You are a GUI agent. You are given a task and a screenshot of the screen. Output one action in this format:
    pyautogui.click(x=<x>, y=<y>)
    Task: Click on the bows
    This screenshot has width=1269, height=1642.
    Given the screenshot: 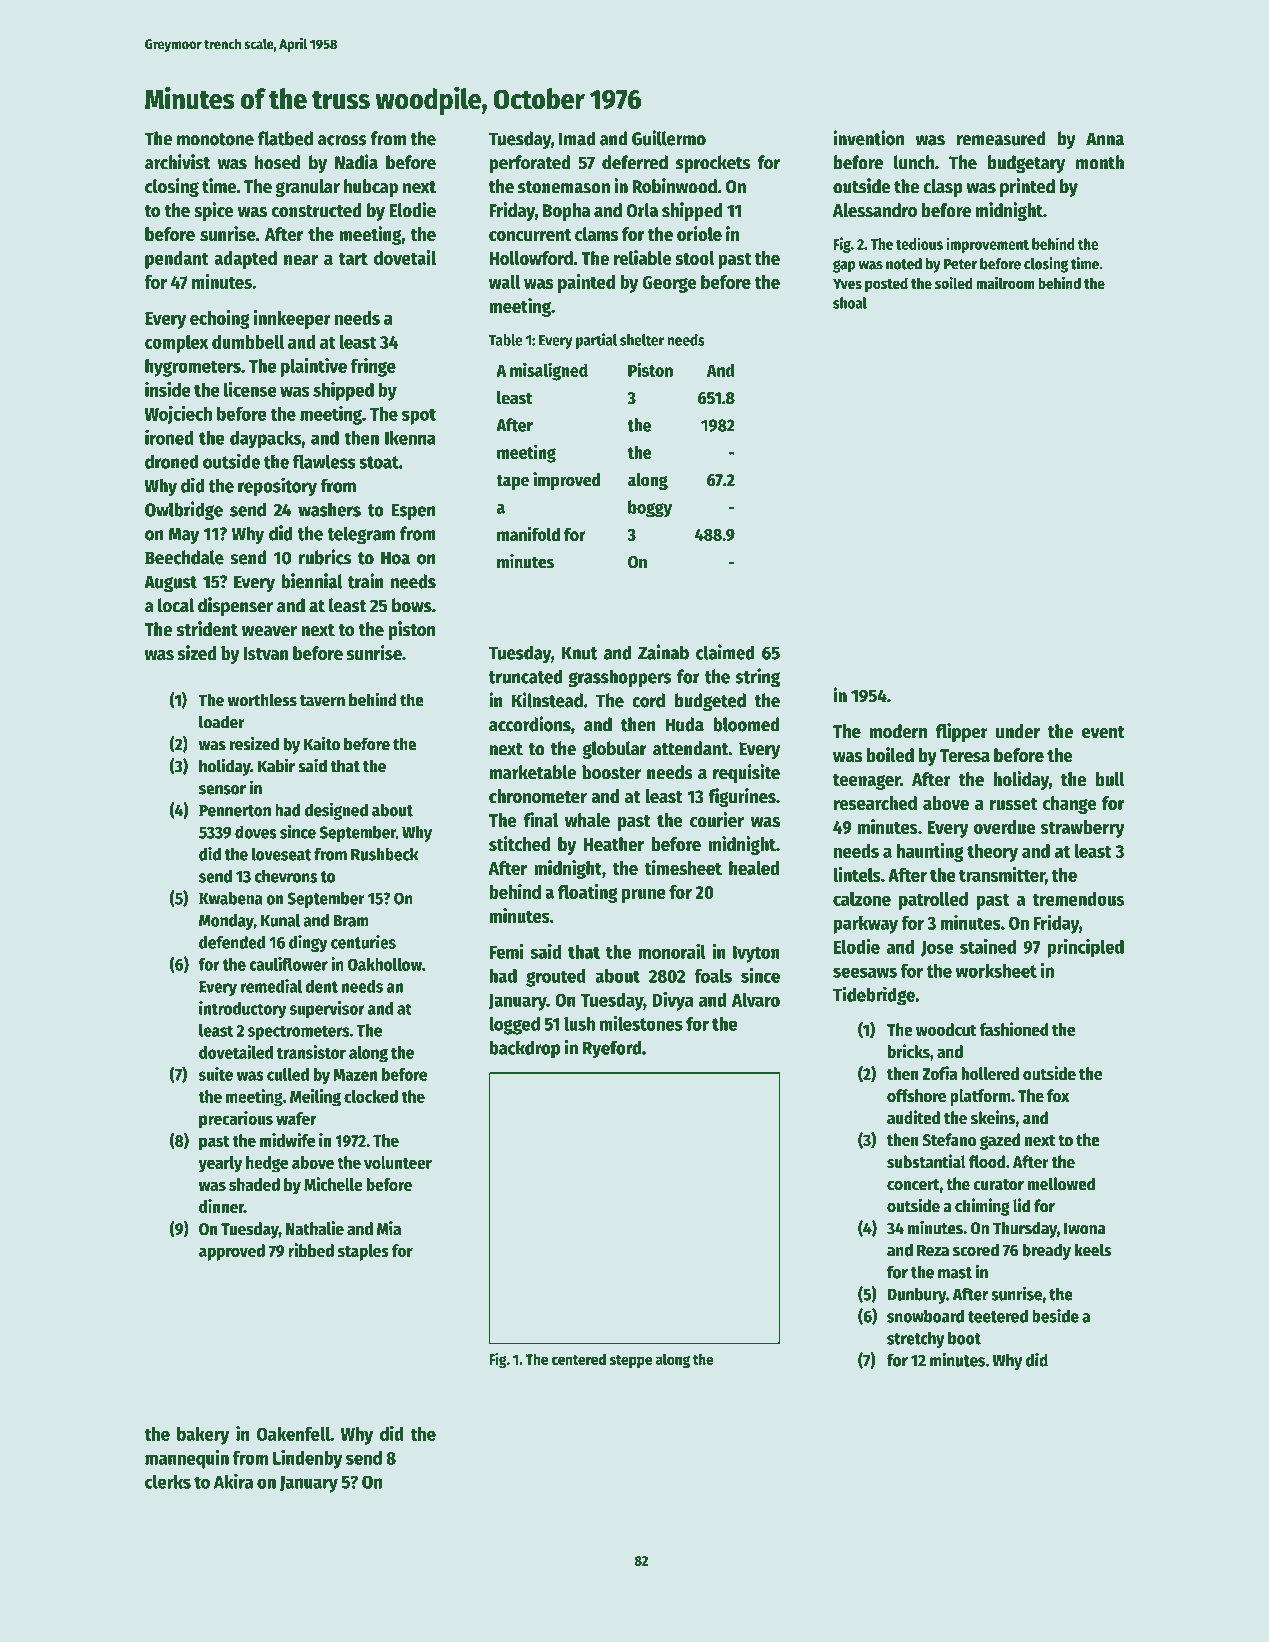 What is the action you would take?
    pyautogui.click(x=412, y=605)
